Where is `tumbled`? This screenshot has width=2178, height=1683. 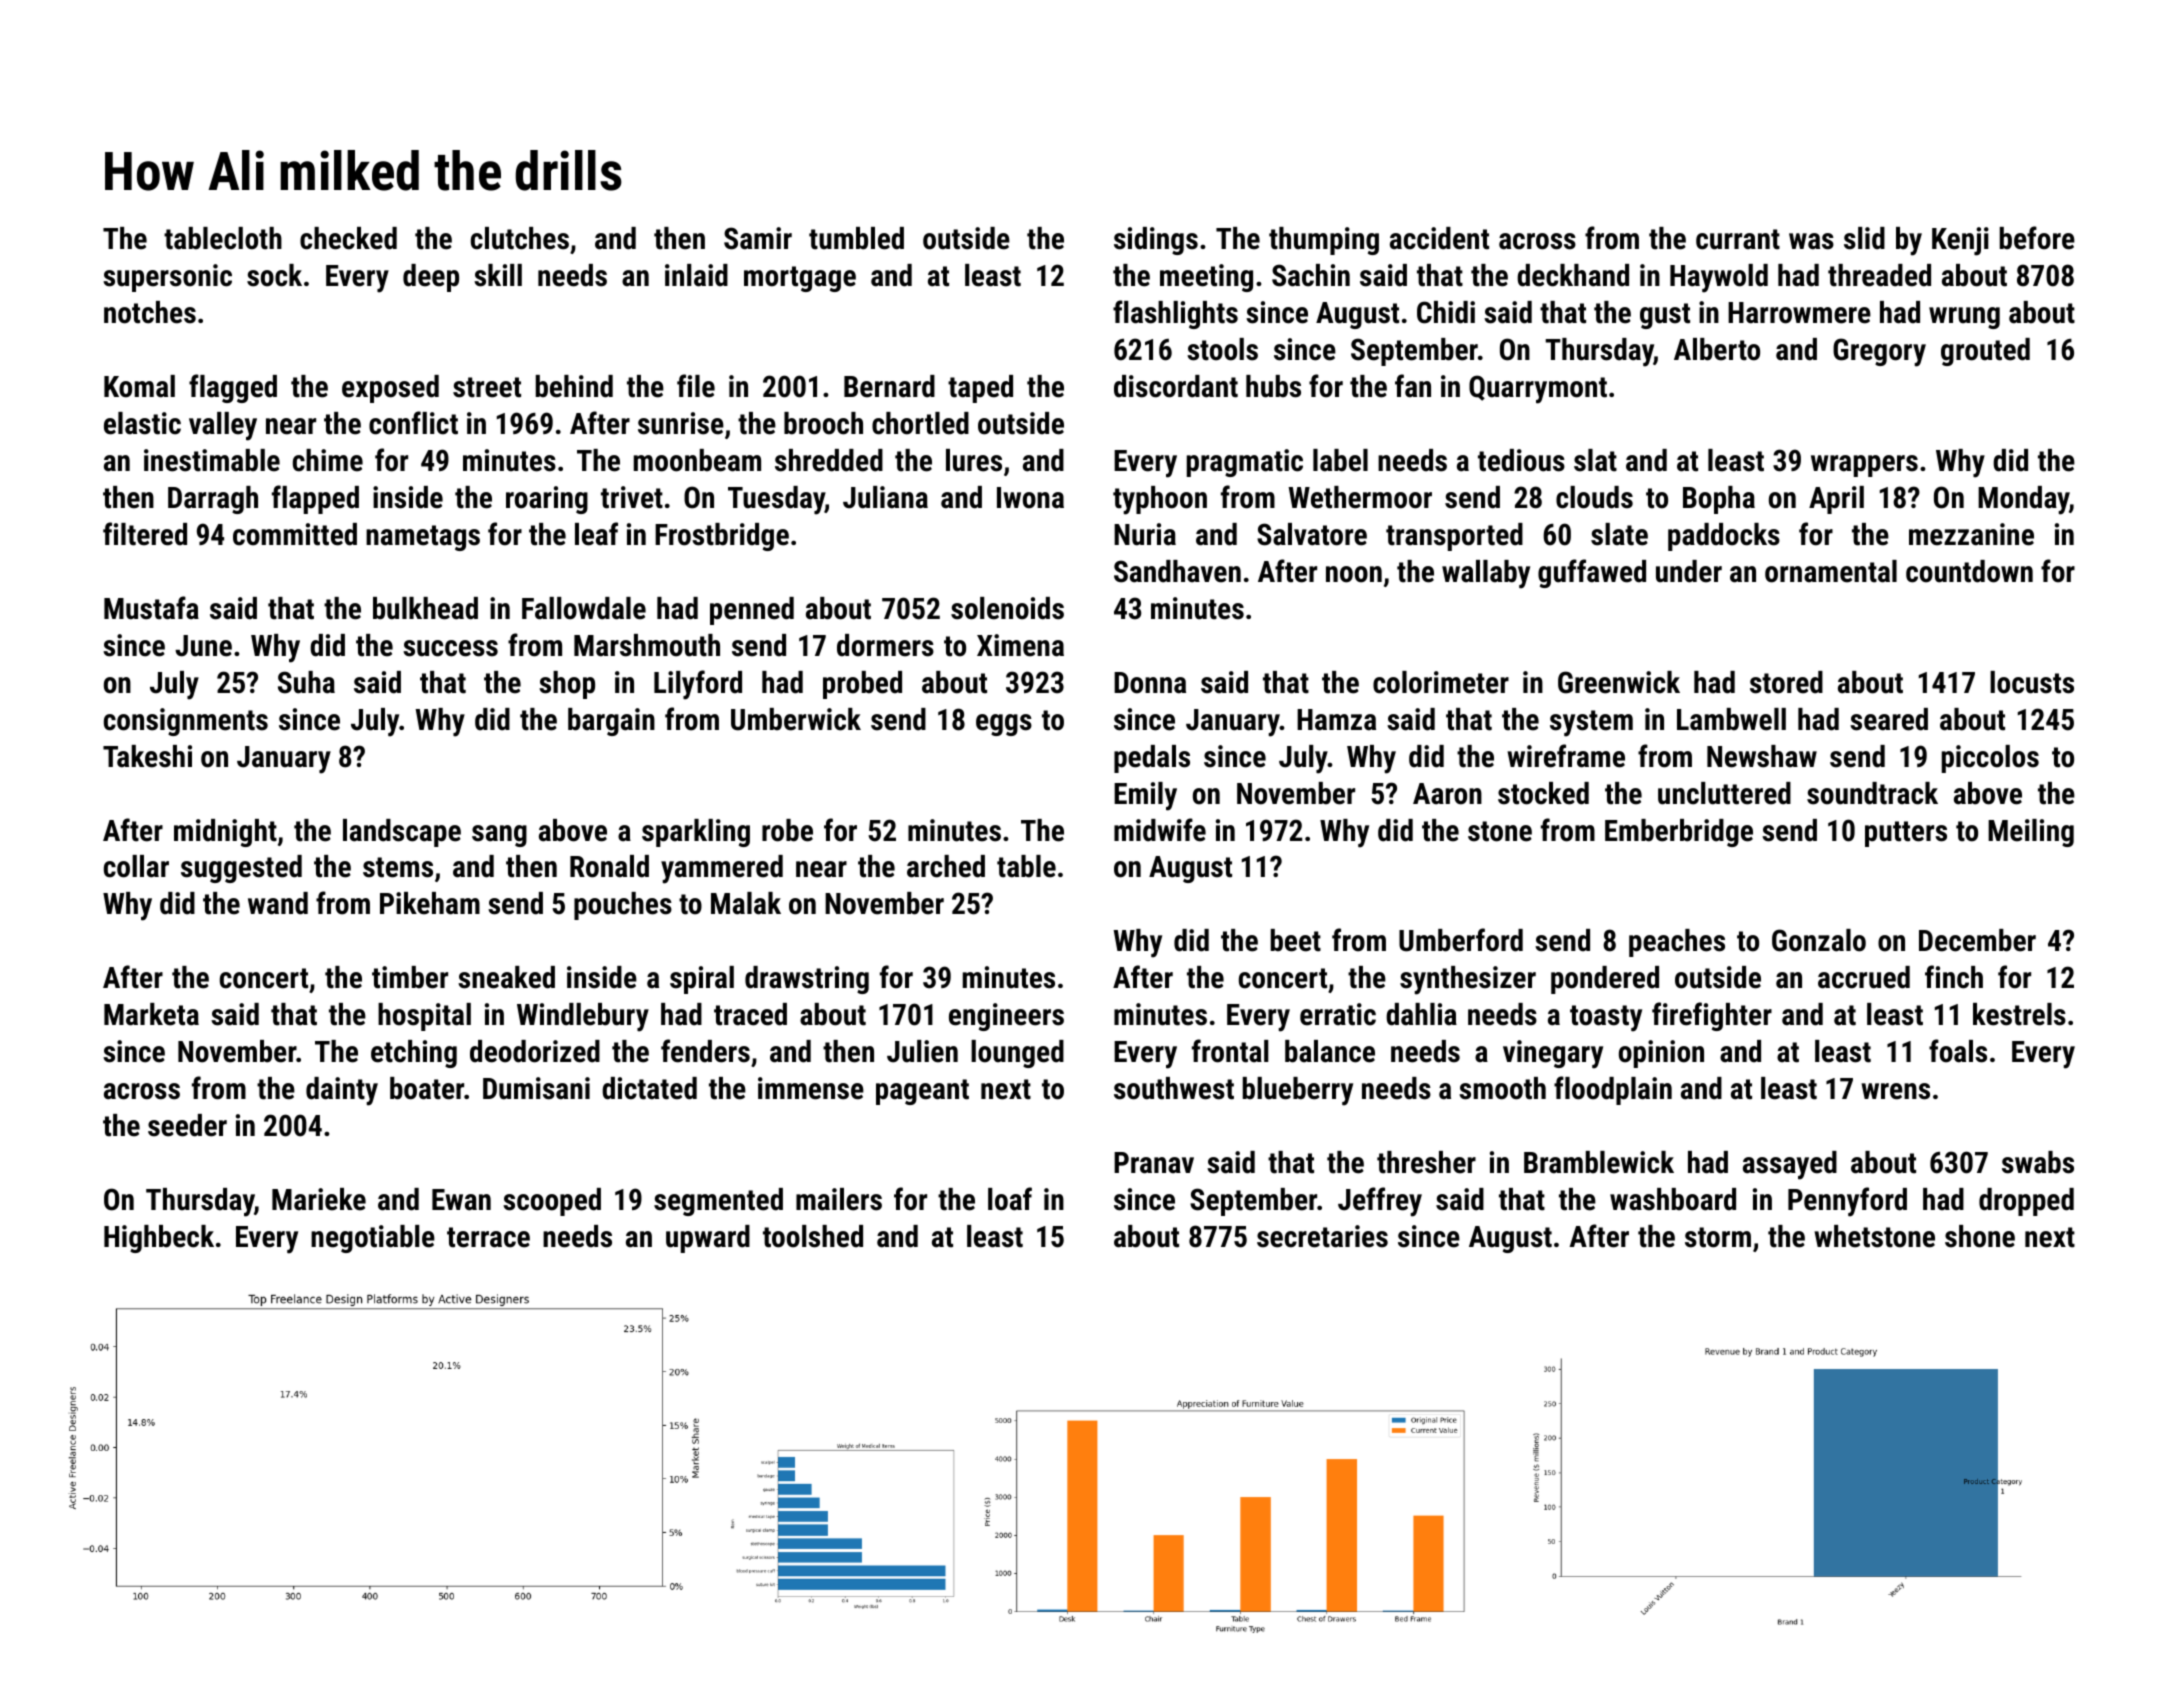
tumbled is located at coordinates (856, 238).
